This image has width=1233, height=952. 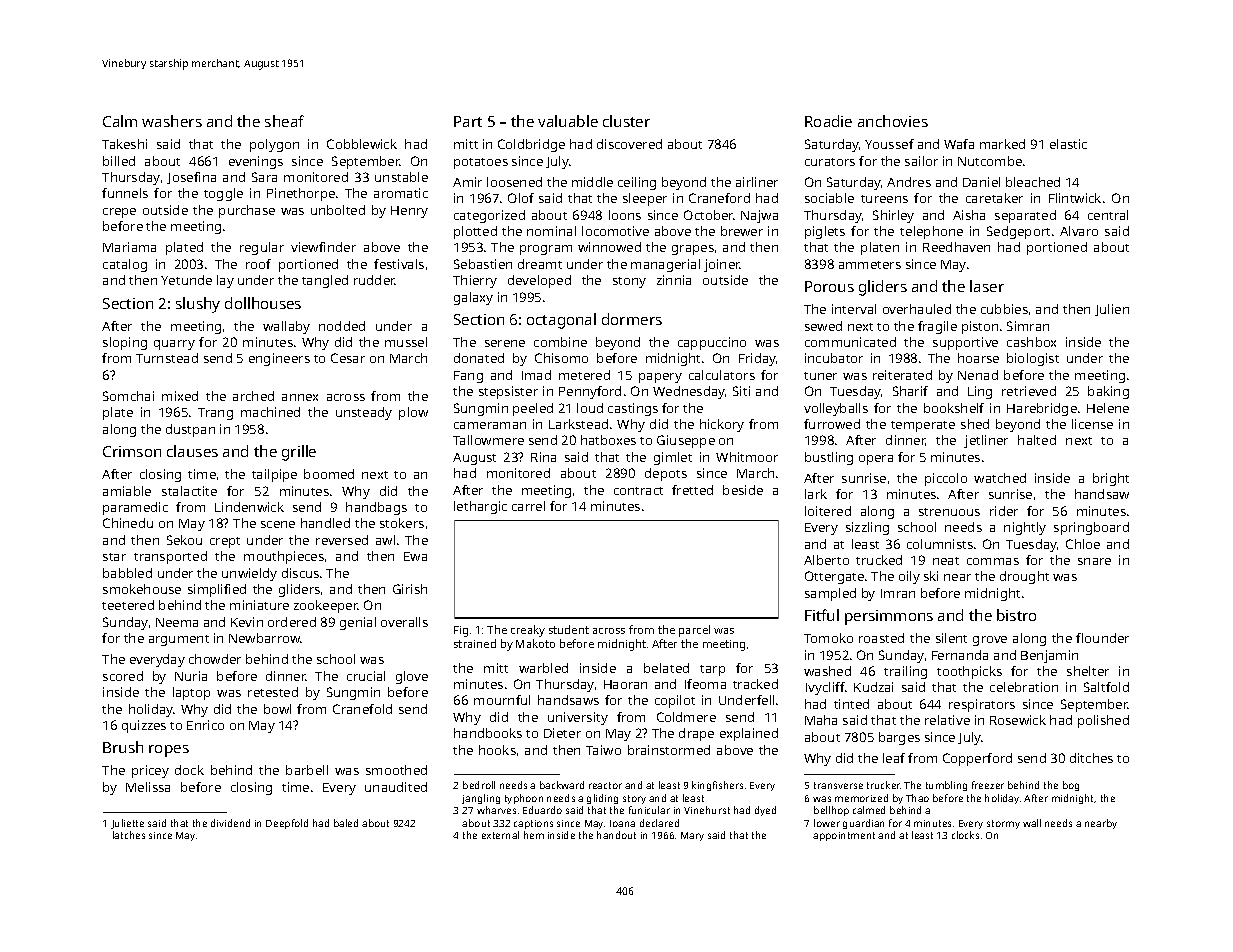 What do you see at coordinates (828, 121) in the image?
I see `Roadie` at bounding box center [828, 121].
